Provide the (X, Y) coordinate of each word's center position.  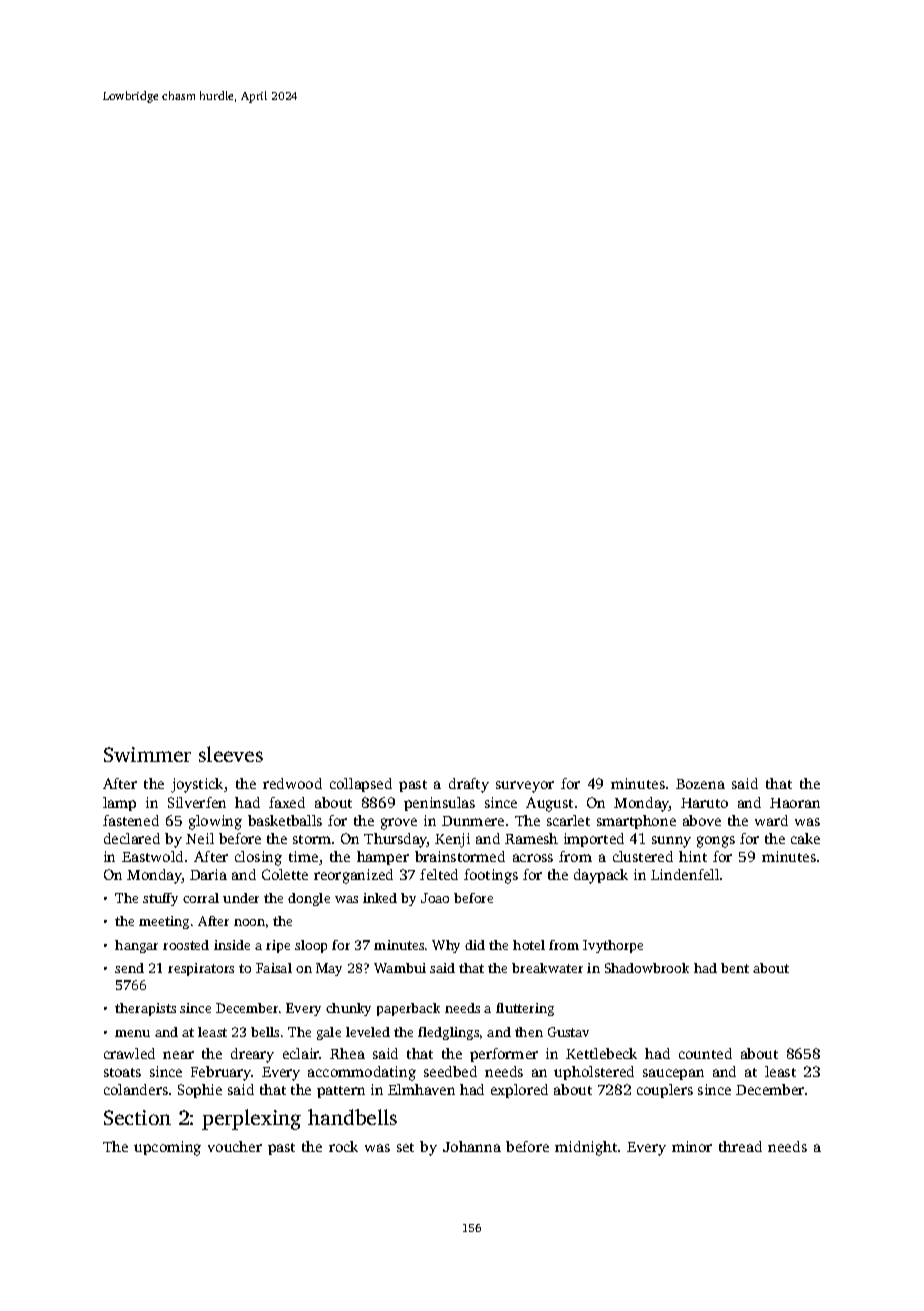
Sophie (200, 1091)
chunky (348, 1009)
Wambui (400, 968)
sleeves (231, 754)
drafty (469, 785)
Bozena (700, 784)
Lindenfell (685, 874)
